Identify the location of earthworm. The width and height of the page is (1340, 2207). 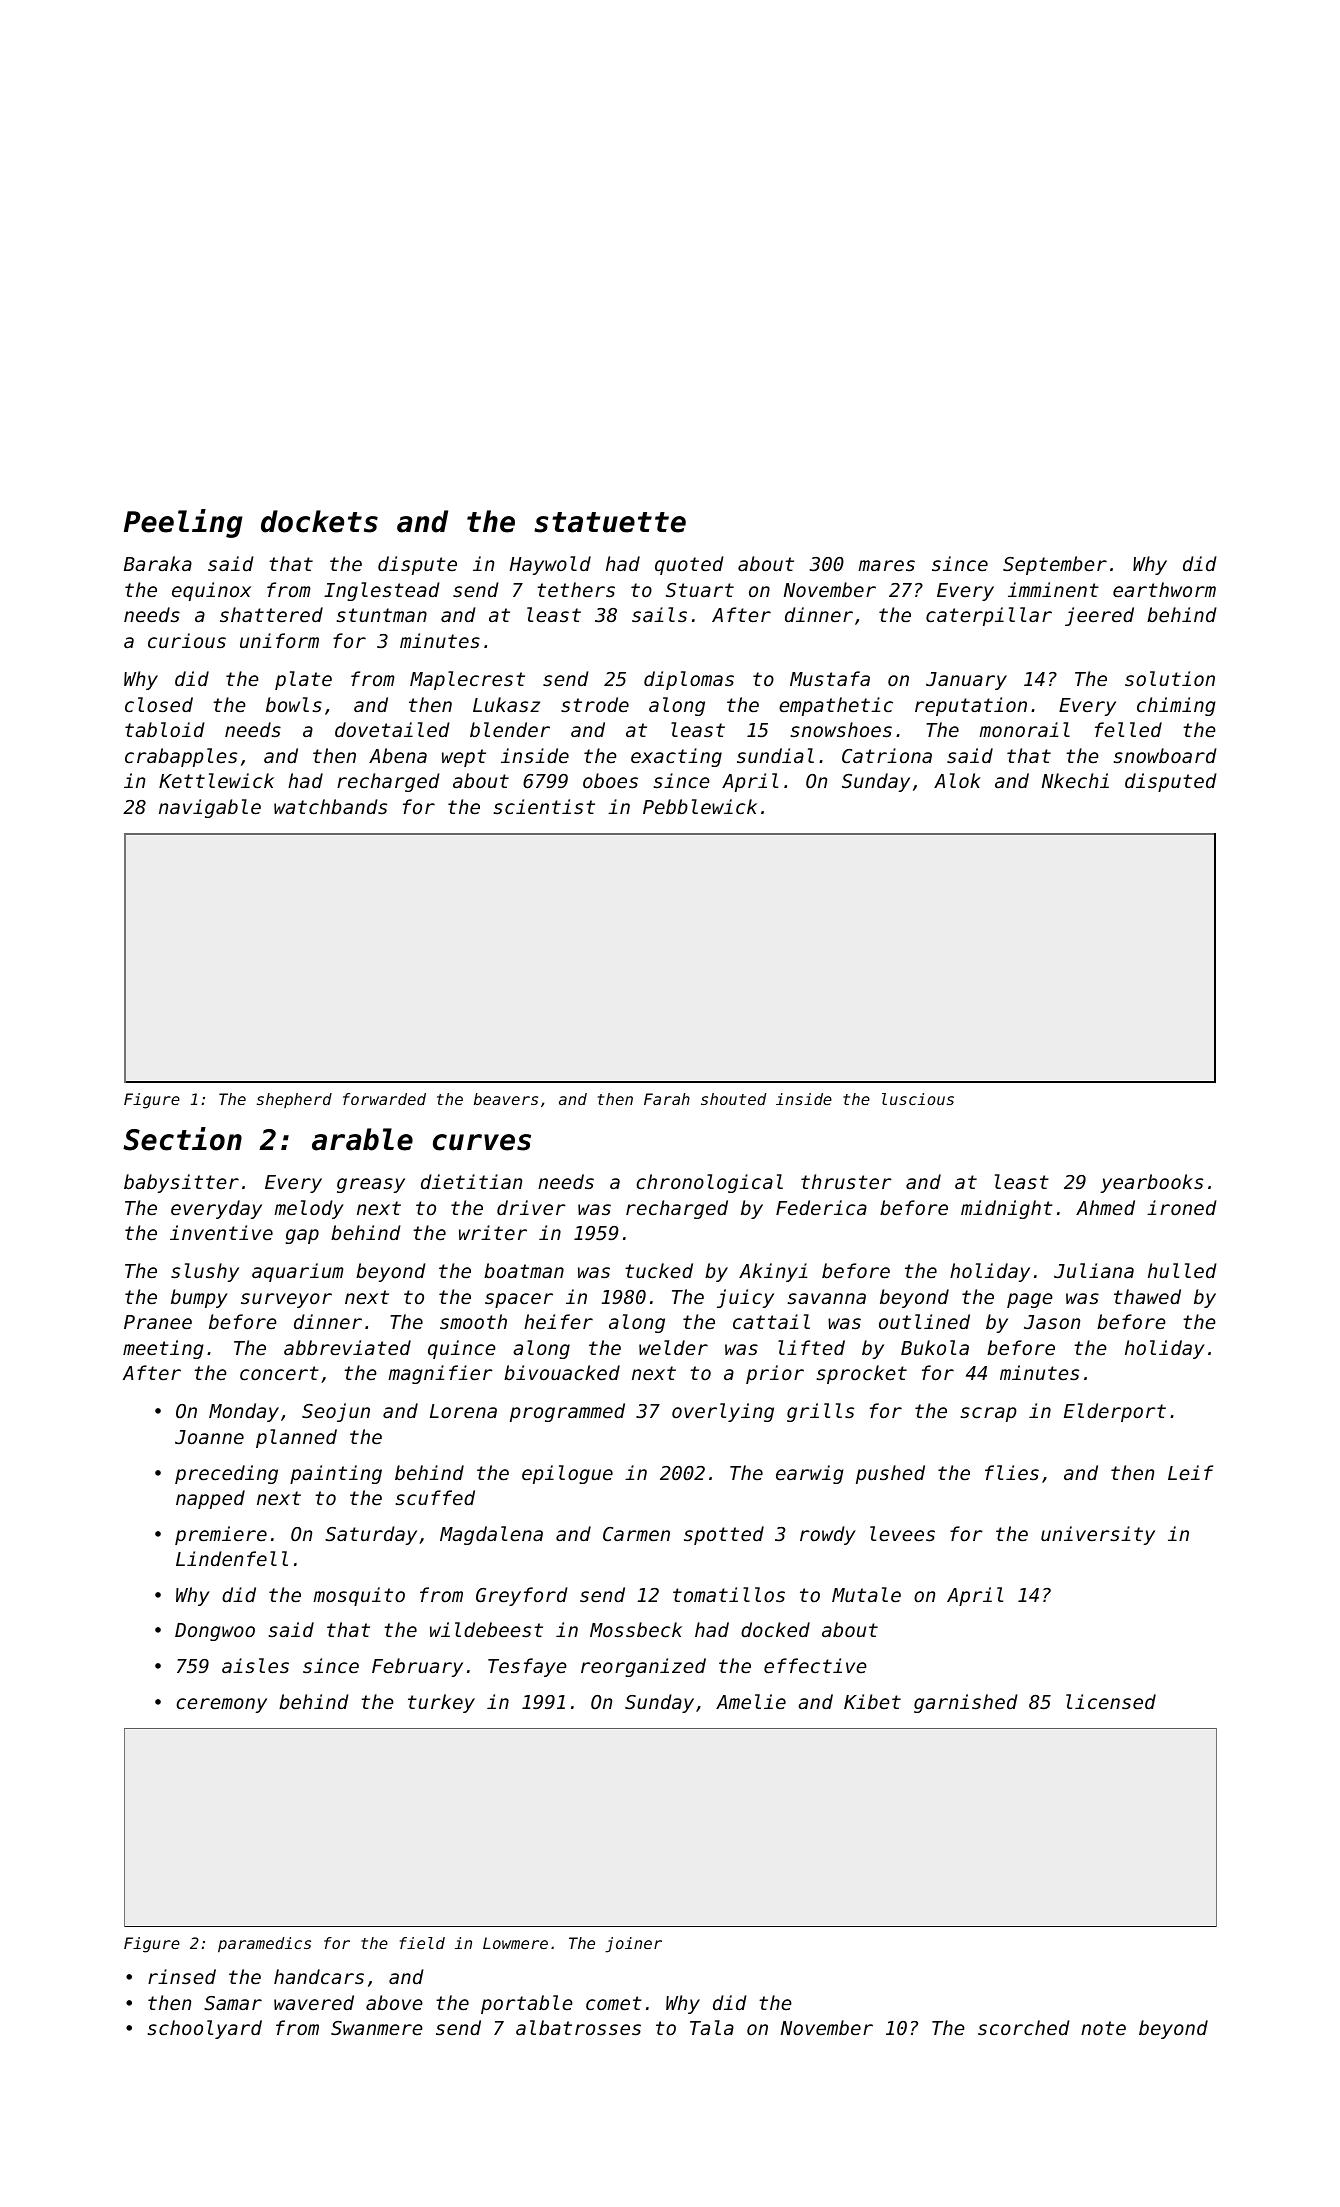
(1164, 589).
